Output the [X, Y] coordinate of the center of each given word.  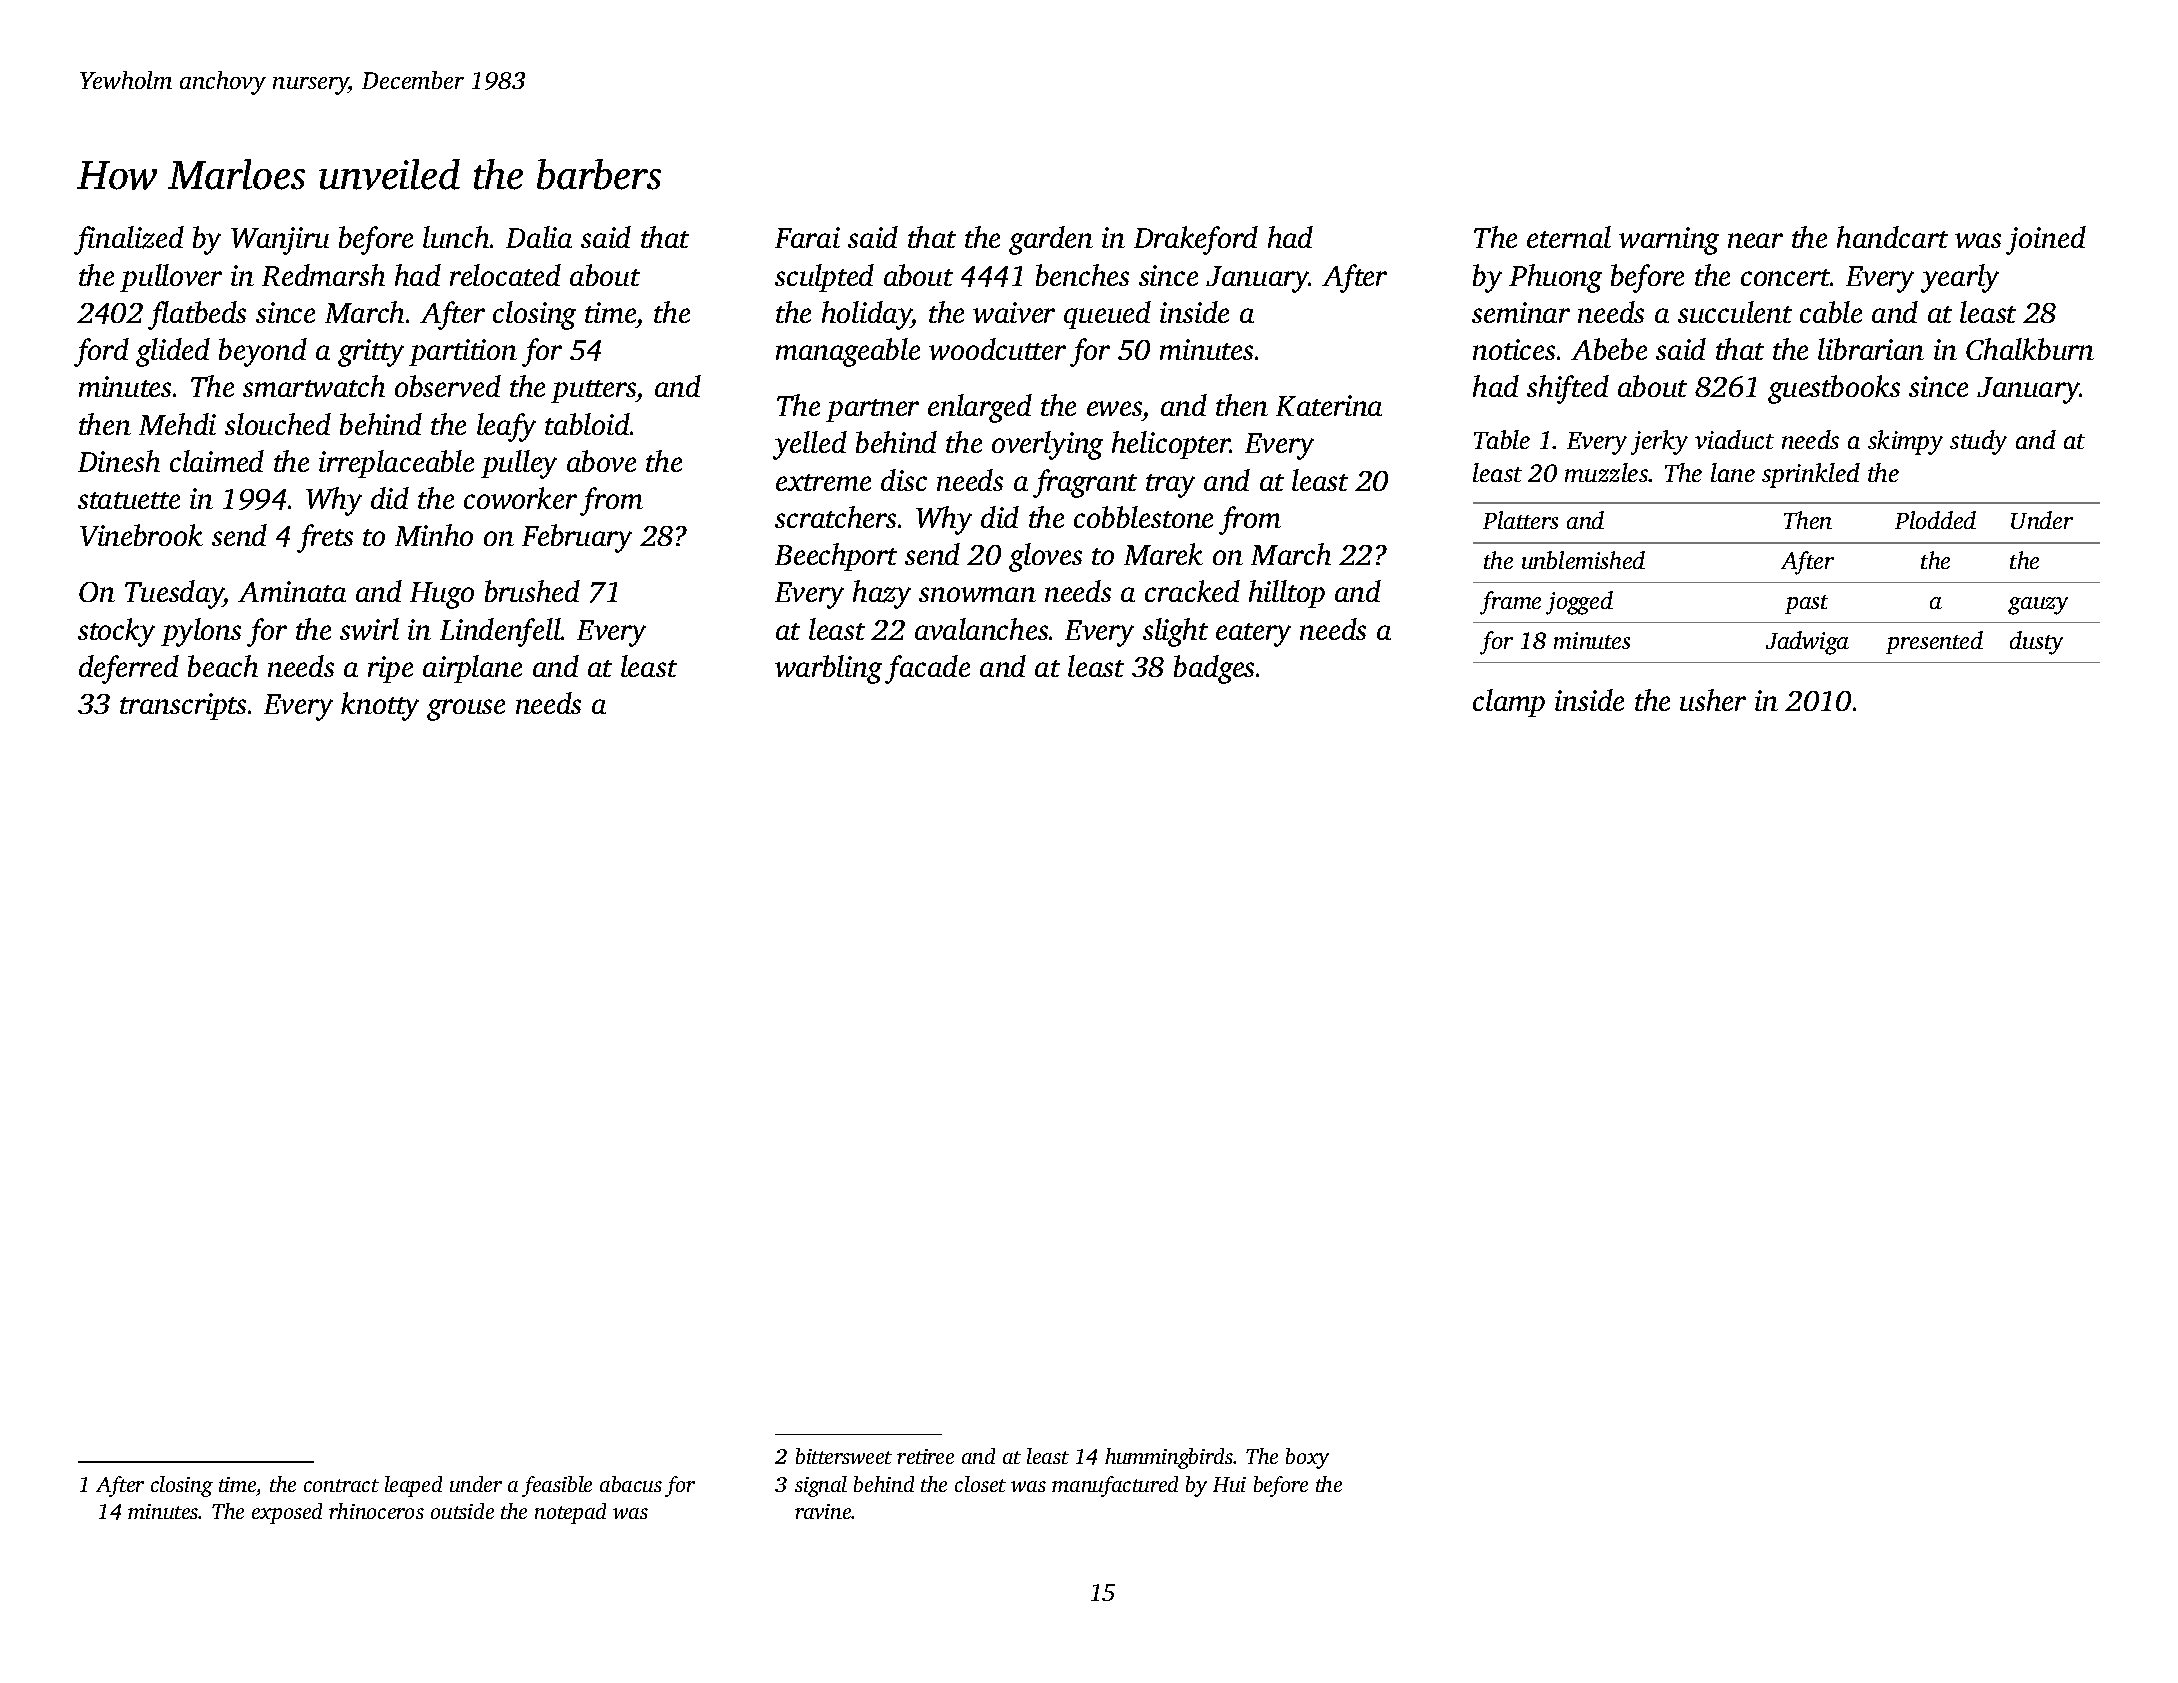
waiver [1014, 312]
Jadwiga [1807, 643]
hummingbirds [1169, 1458]
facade [927, 669]
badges [1214, 669]
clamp [1509, 703]
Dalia [539, 237]
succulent [1735, 312]
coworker [520, 498]
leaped [413, 1486]
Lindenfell [500, 632]
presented [1934, 642]
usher [1713, 700]
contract [341, 1485]
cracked [1192, 591]
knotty [380, 706]
